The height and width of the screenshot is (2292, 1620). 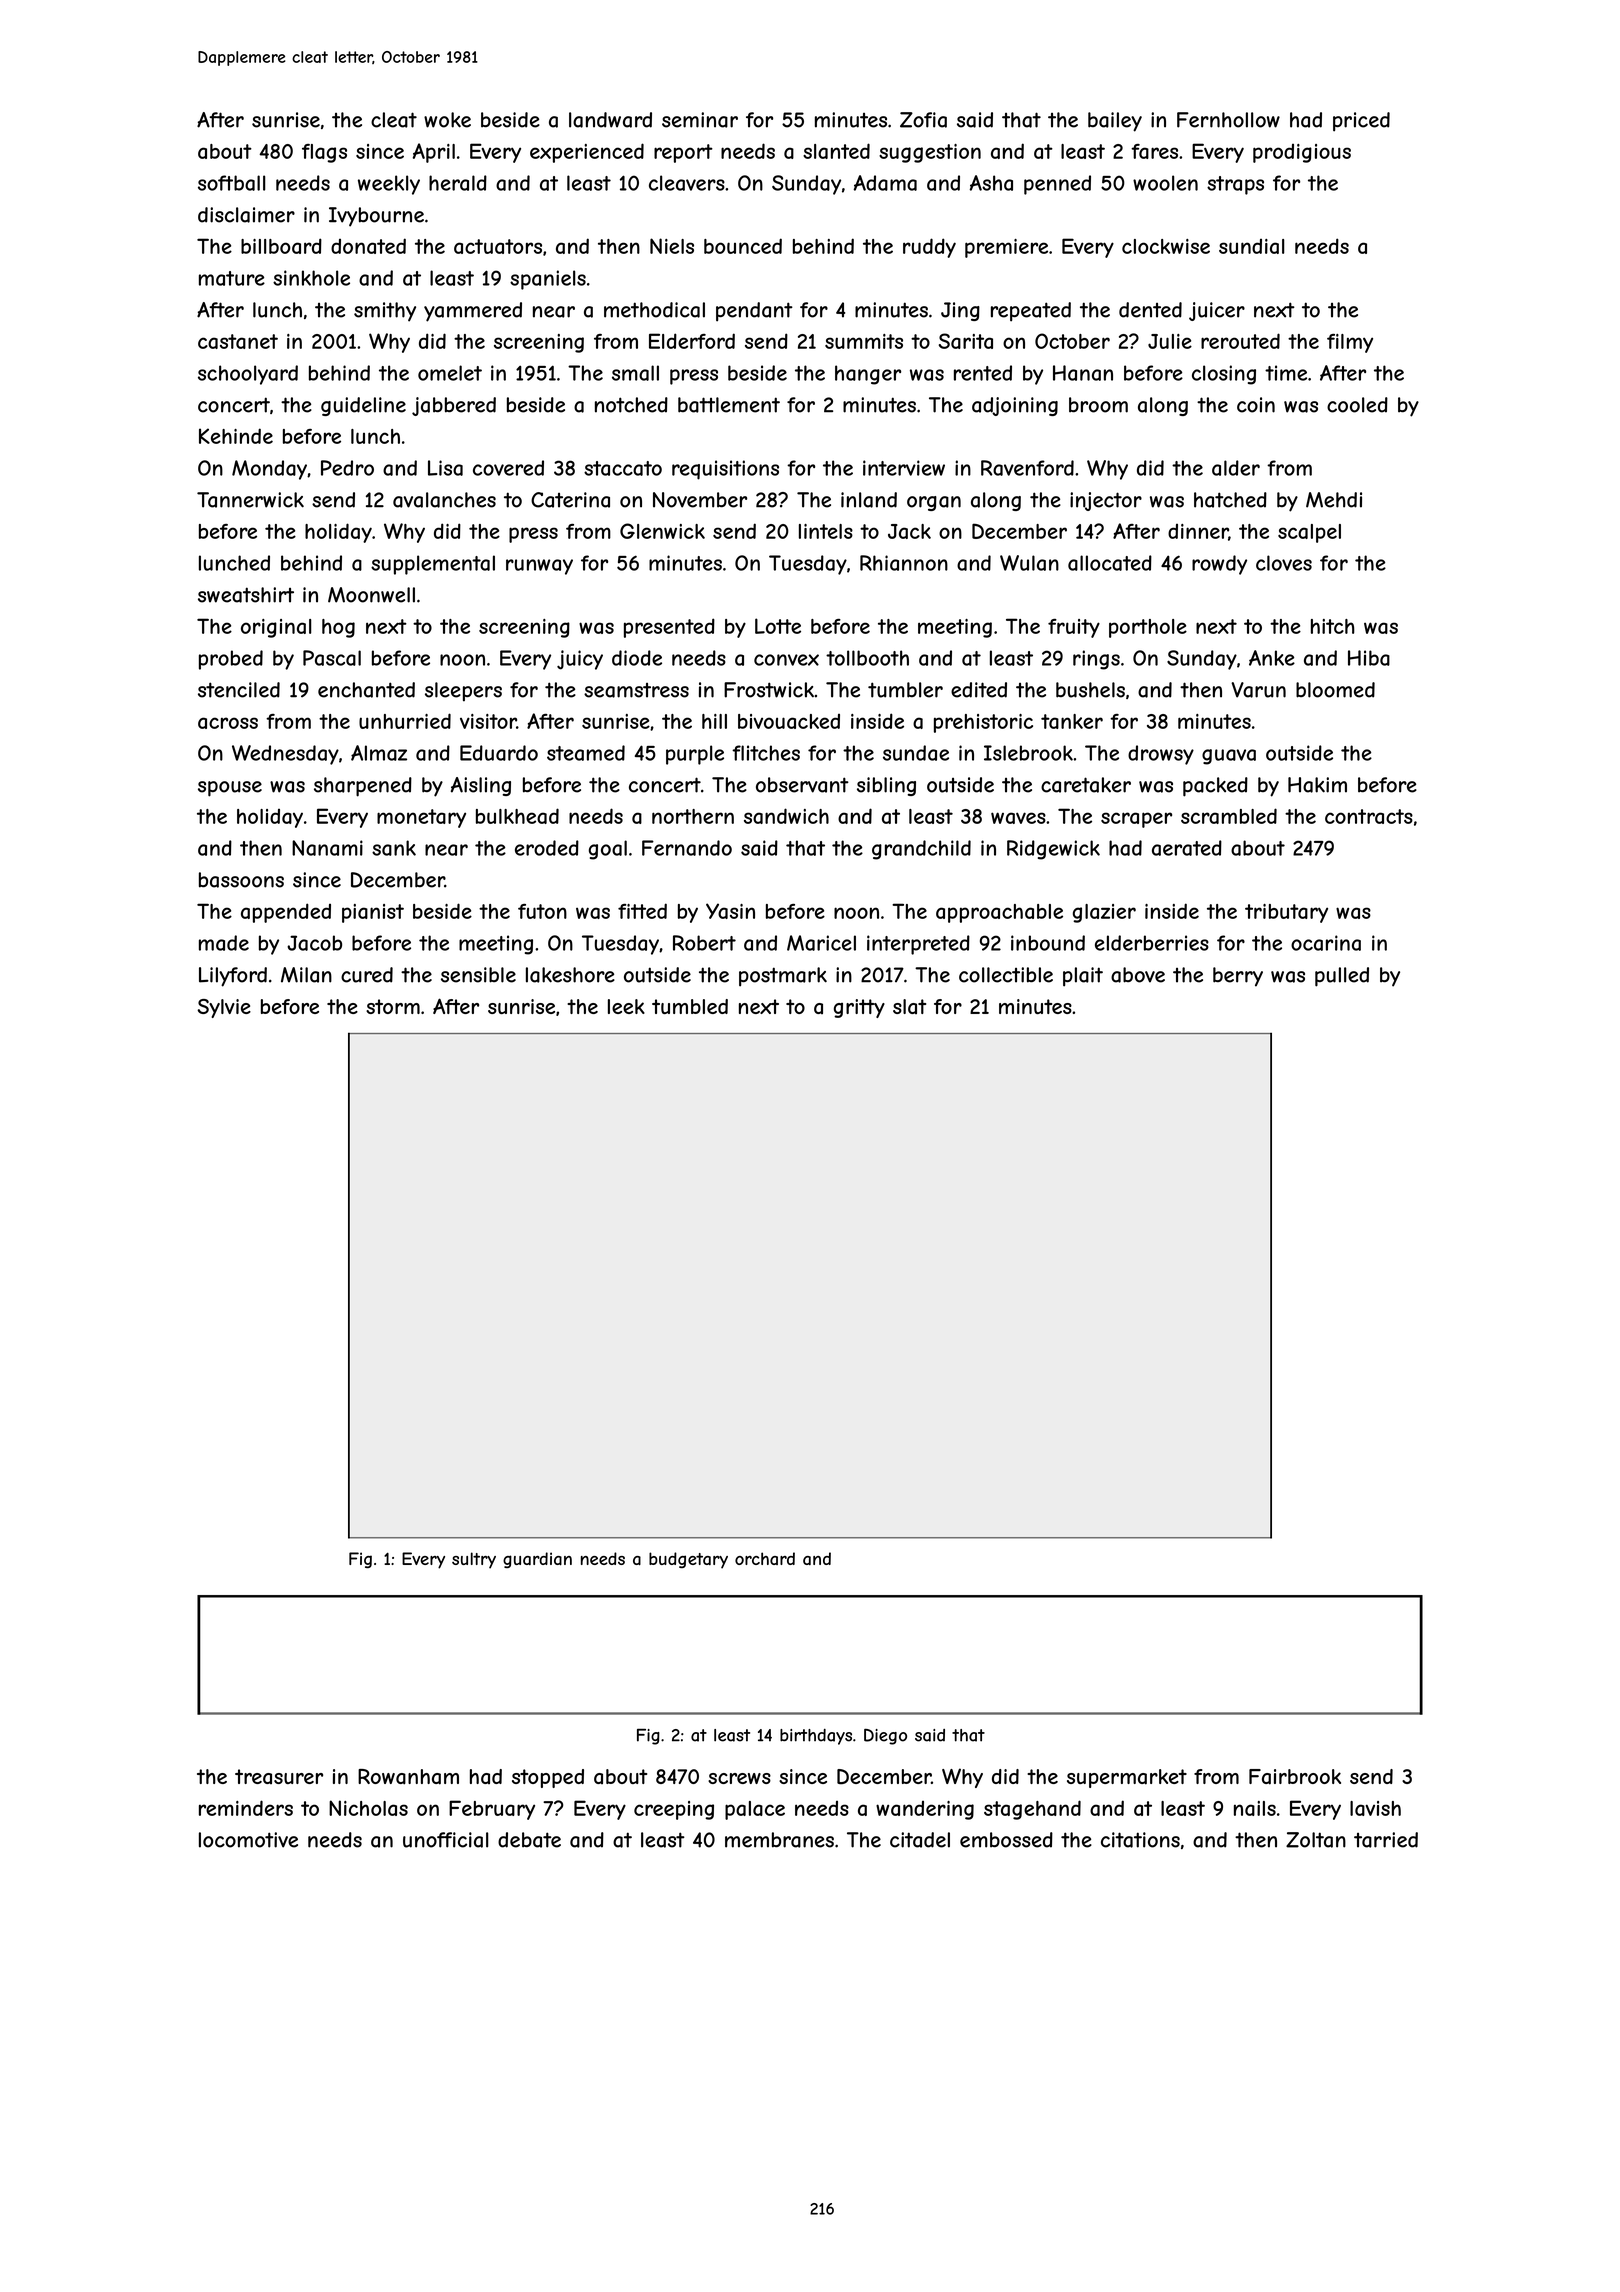 What do you see at coordinates (474, 1560) in the screenshot?
I see `sultry` at bounding box center [474, 1560].
